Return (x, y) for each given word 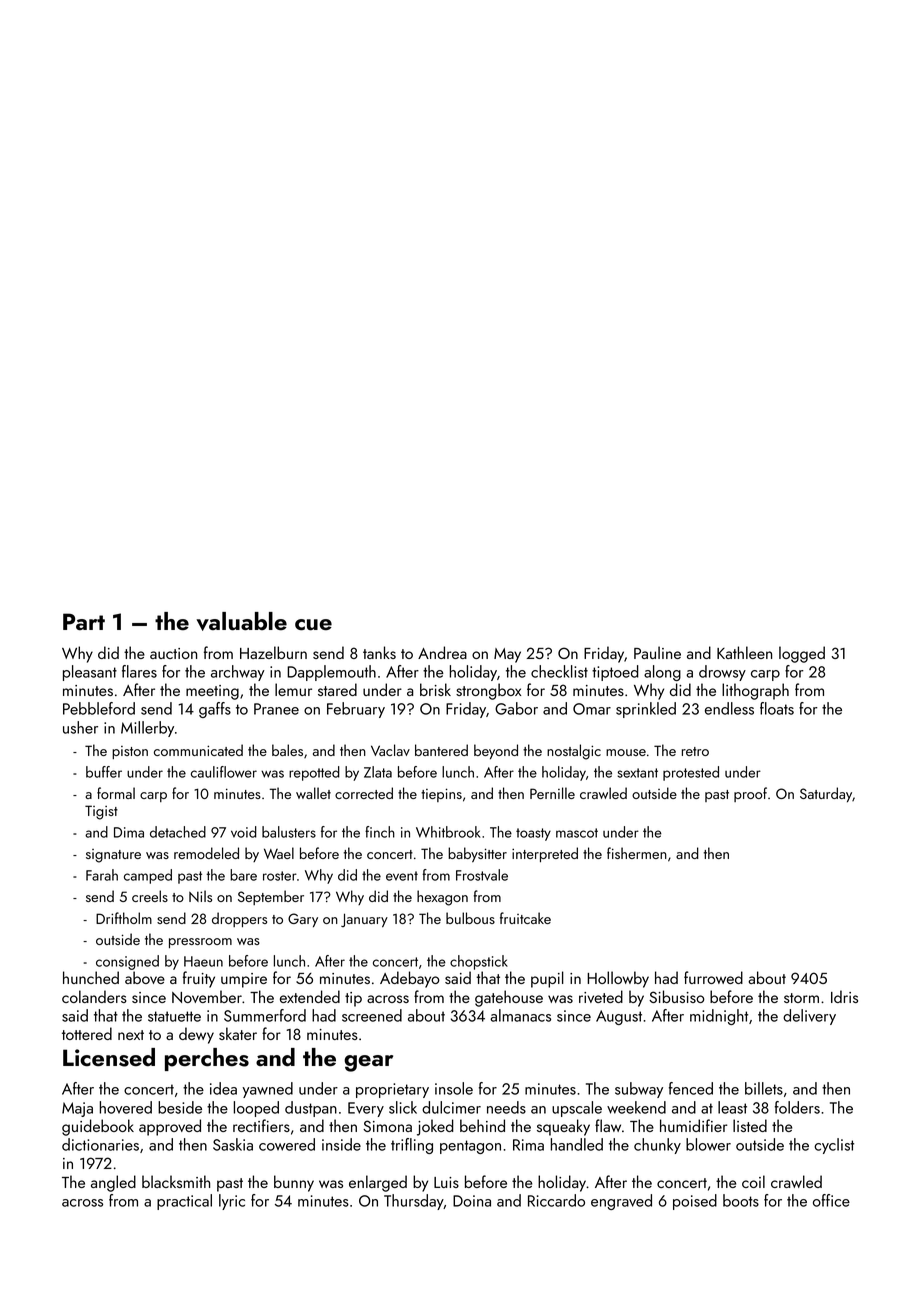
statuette (174, 1016)
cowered (287, 1144)
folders (797, 1107)
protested (691, 773)
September (271, 897)
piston (130, 752)
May (507, 655)
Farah (102, 875)
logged (802, 654)
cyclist (834, 1146)
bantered (441, 750)
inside (341, 1144)
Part (84, 621)
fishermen (637, 853)
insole (454, 1088)
